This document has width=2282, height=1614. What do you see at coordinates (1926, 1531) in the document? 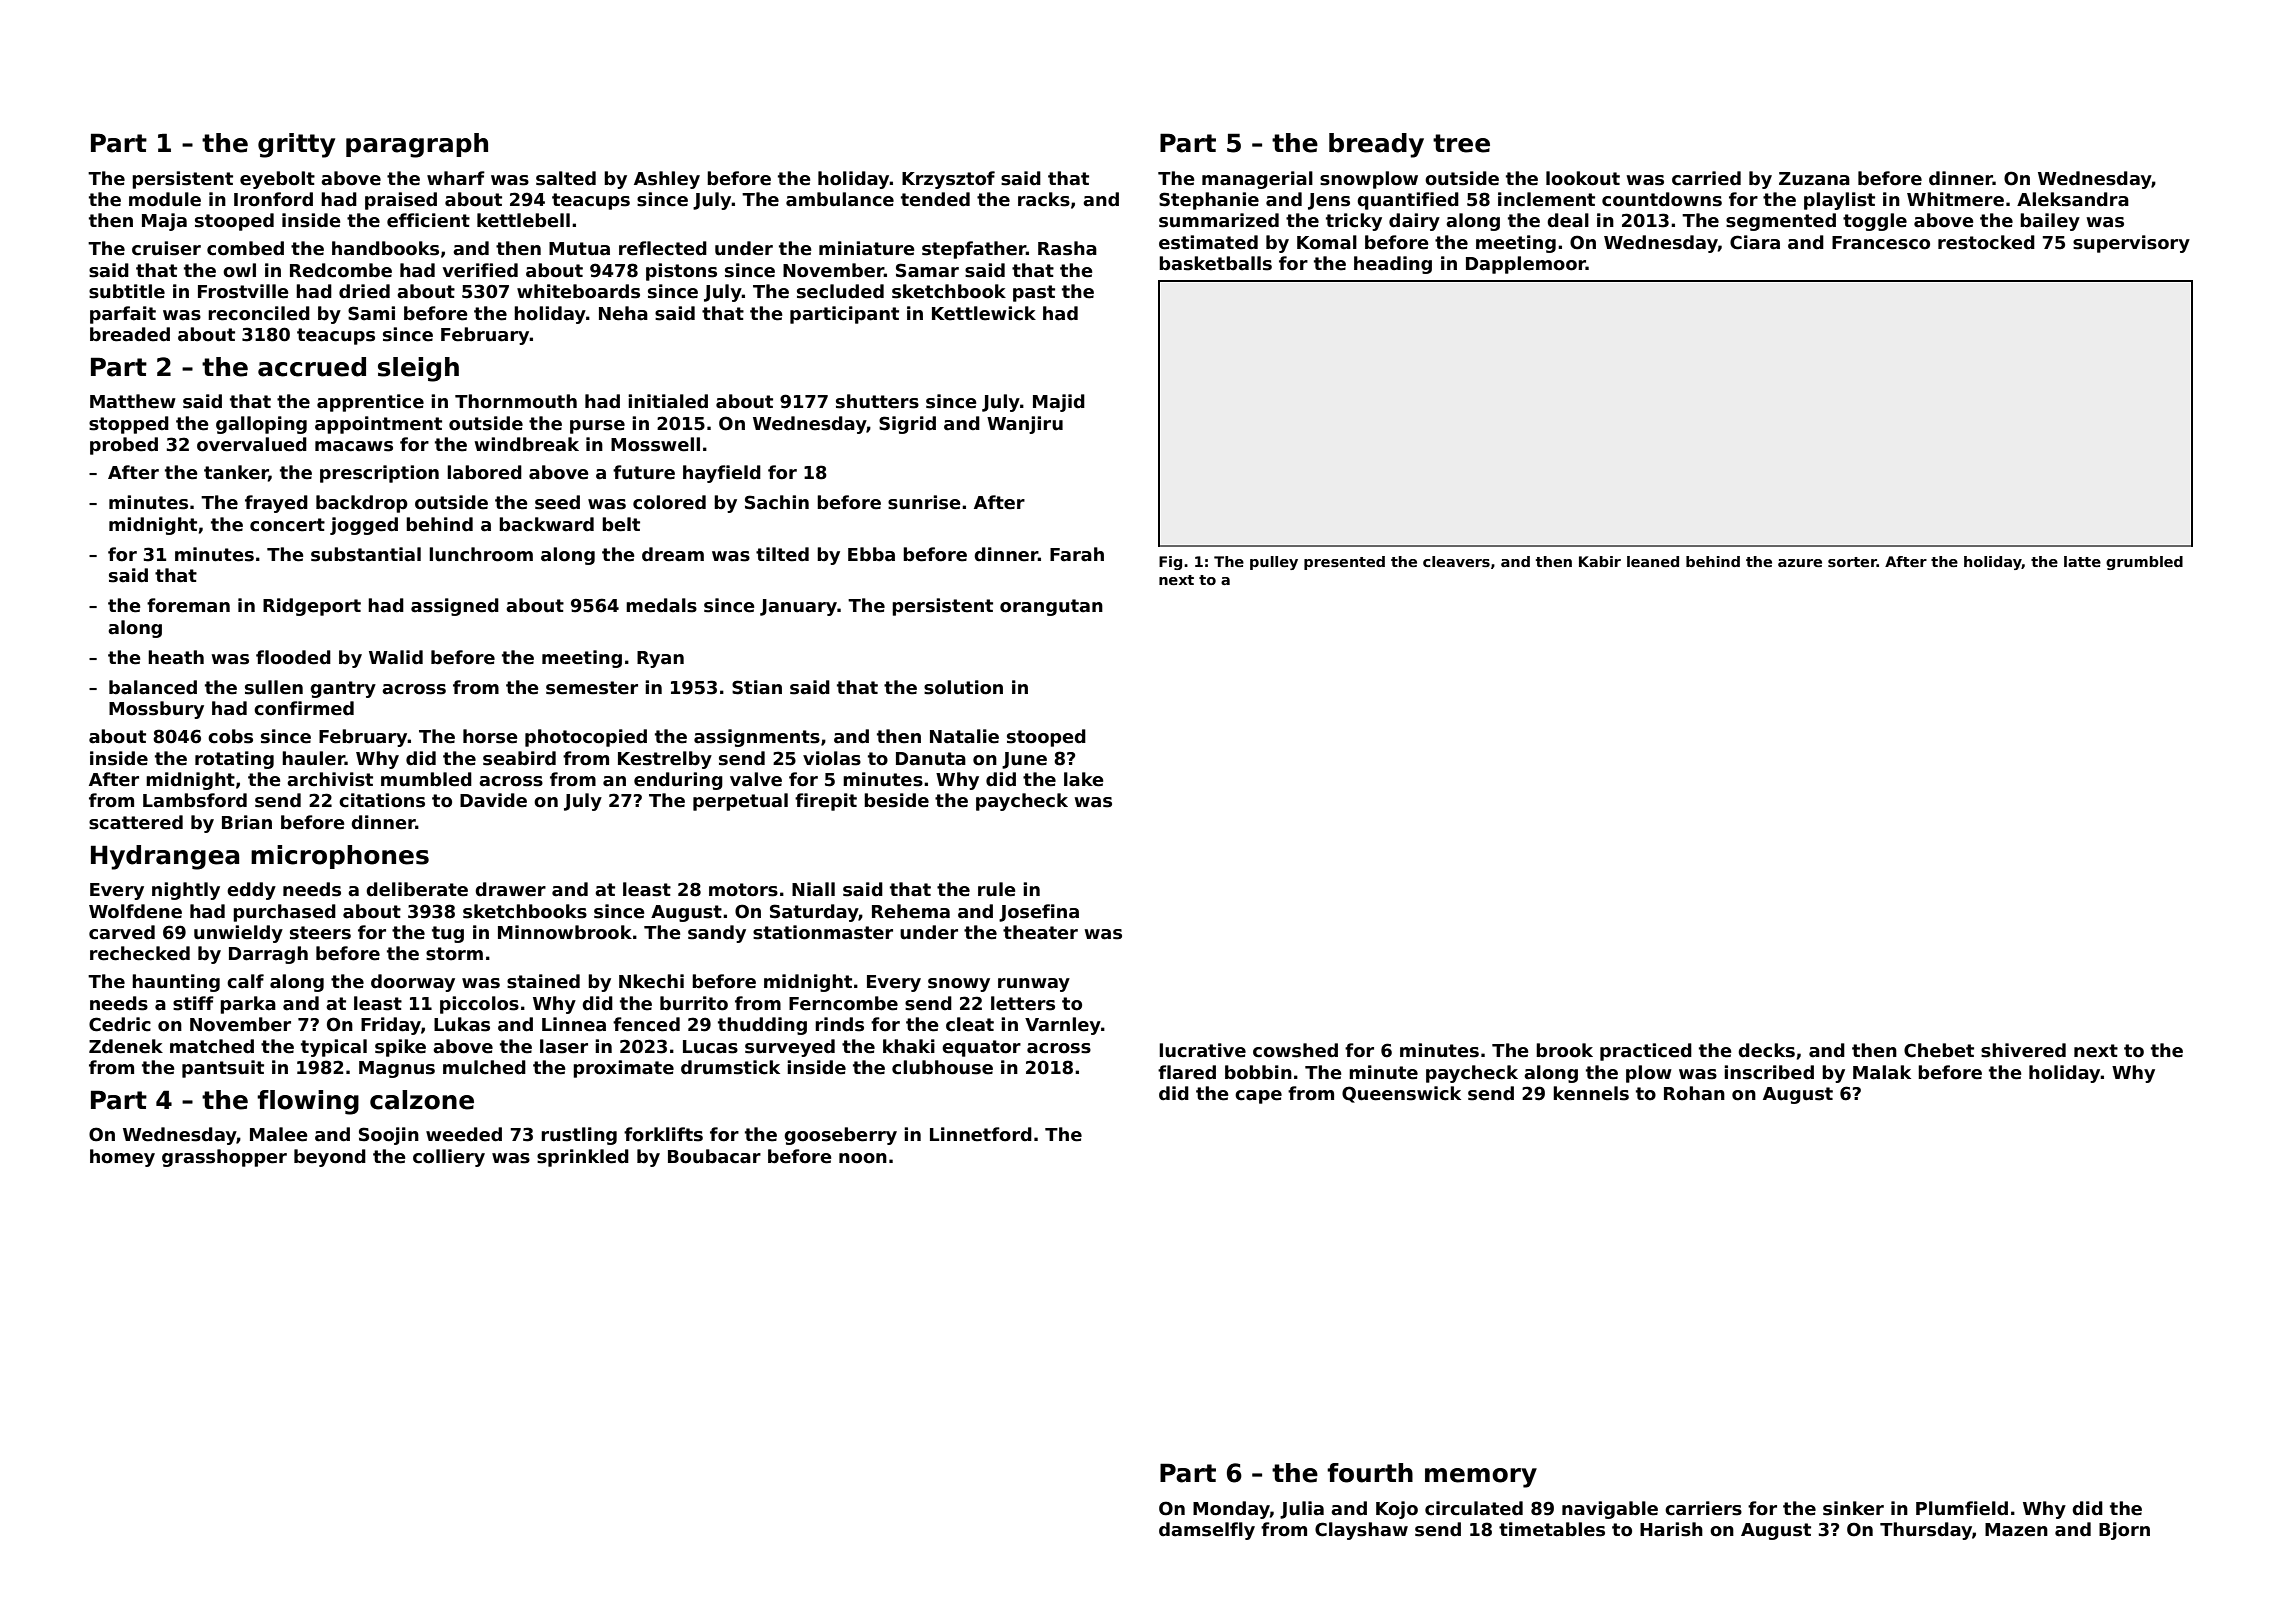
I see `Thursday` at bounding box center [1926, 1531].
